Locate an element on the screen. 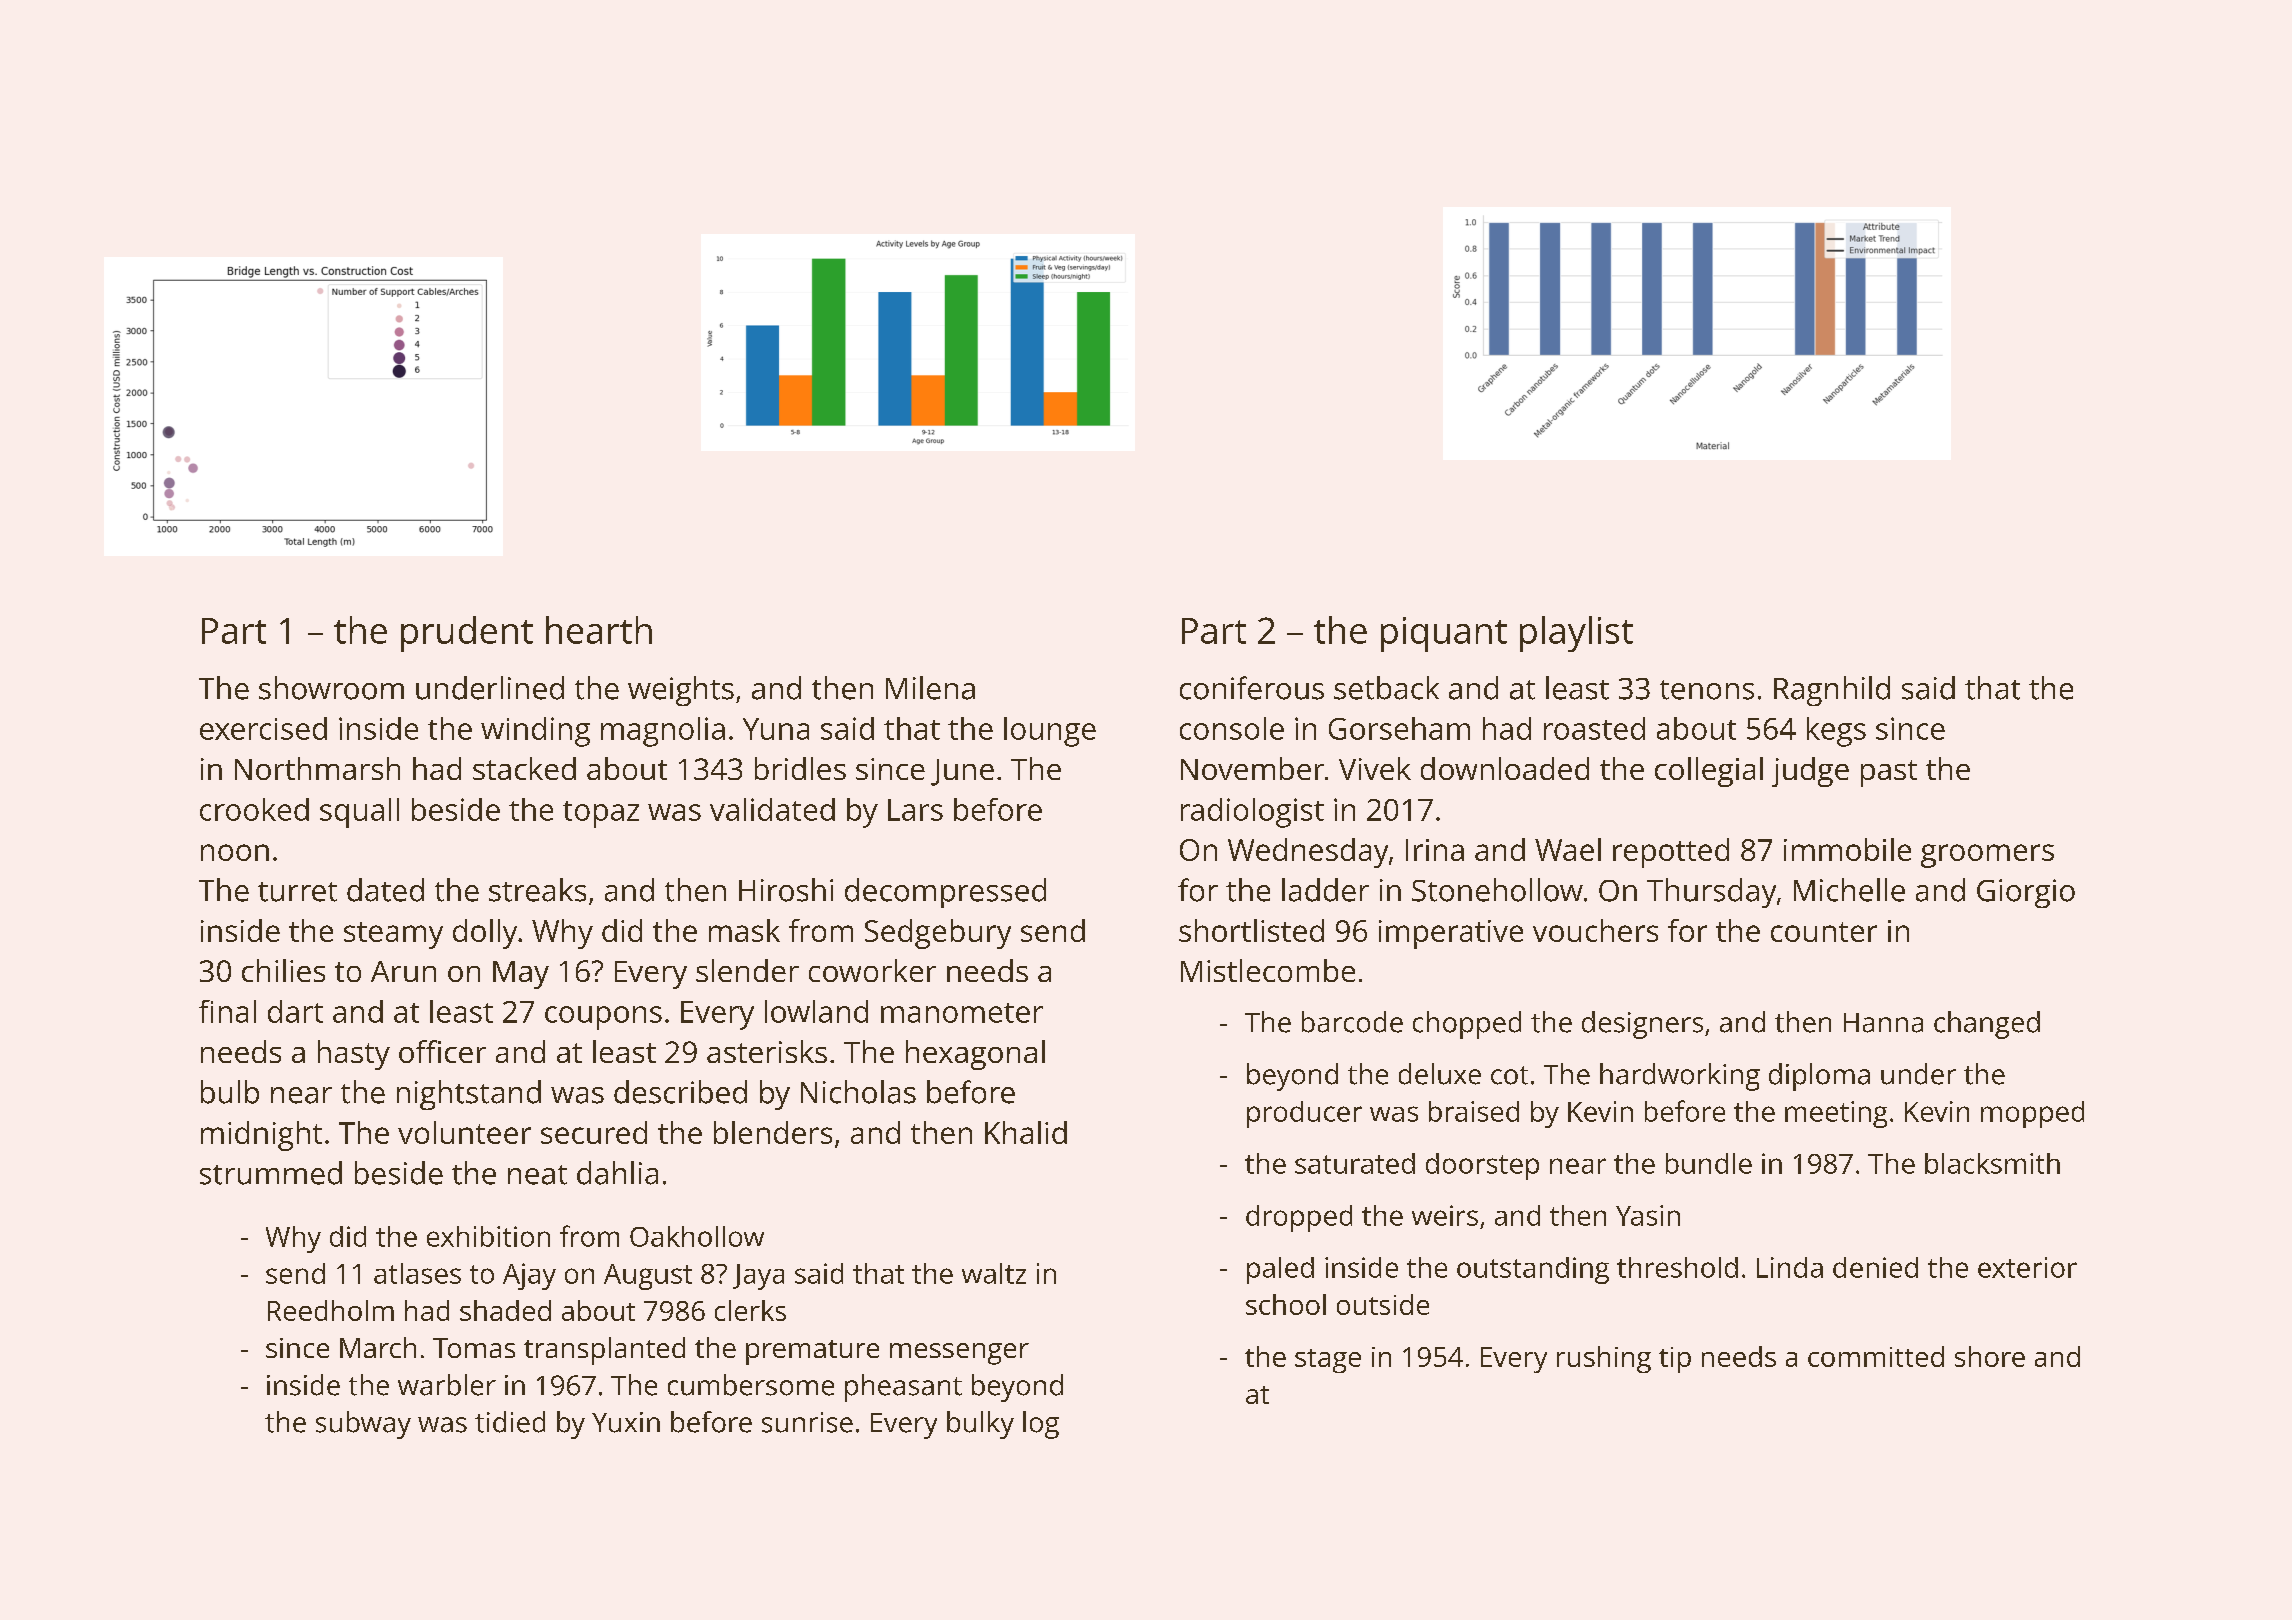  repotted is located at coordinates (1671, 853).
